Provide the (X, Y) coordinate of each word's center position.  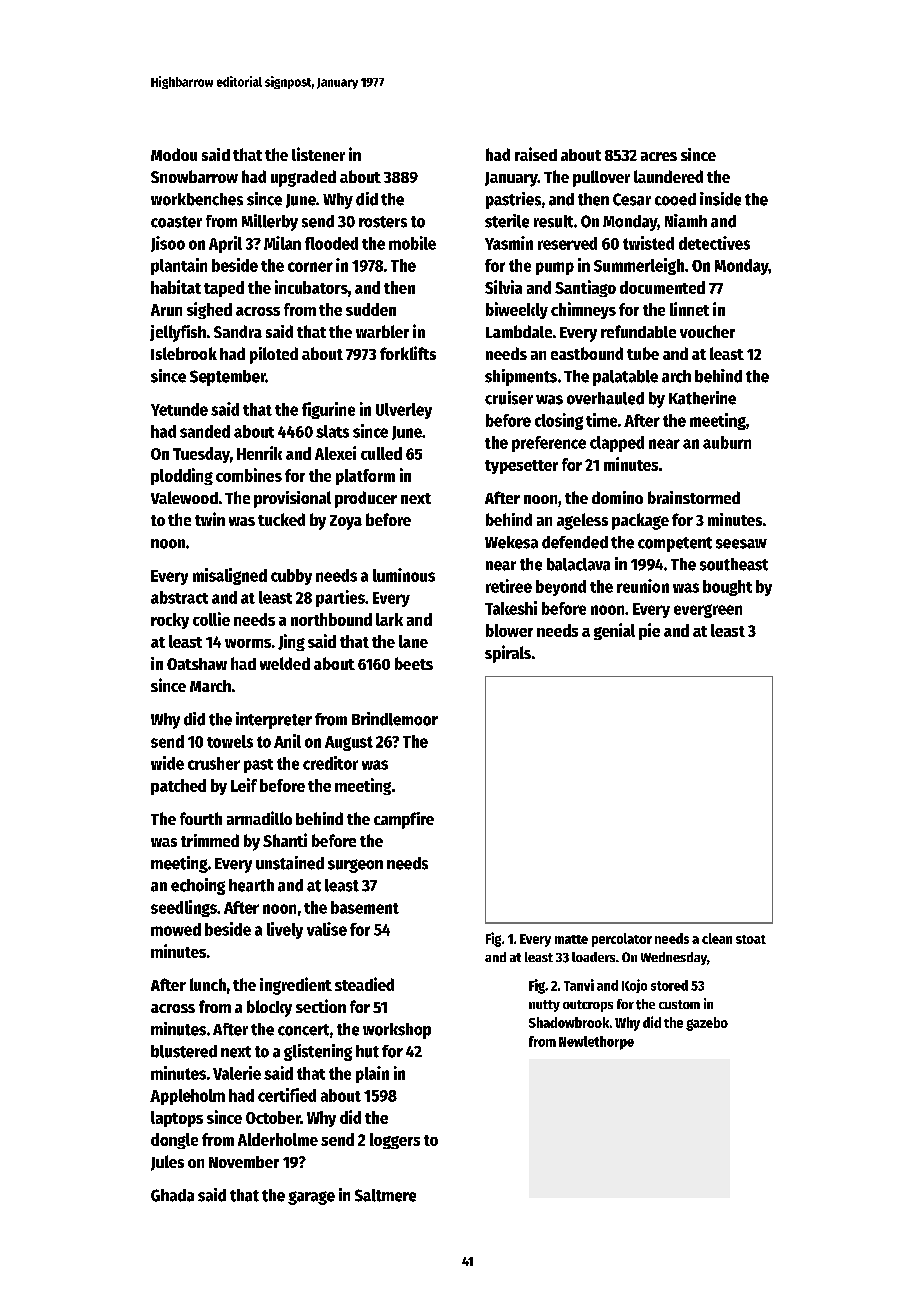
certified (287, 1095)
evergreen (708, 611)
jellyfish (178, 333)
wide (167, 763)
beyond (561, 588)
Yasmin (509, 243)
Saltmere (385, 1195)
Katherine (702, 398)
